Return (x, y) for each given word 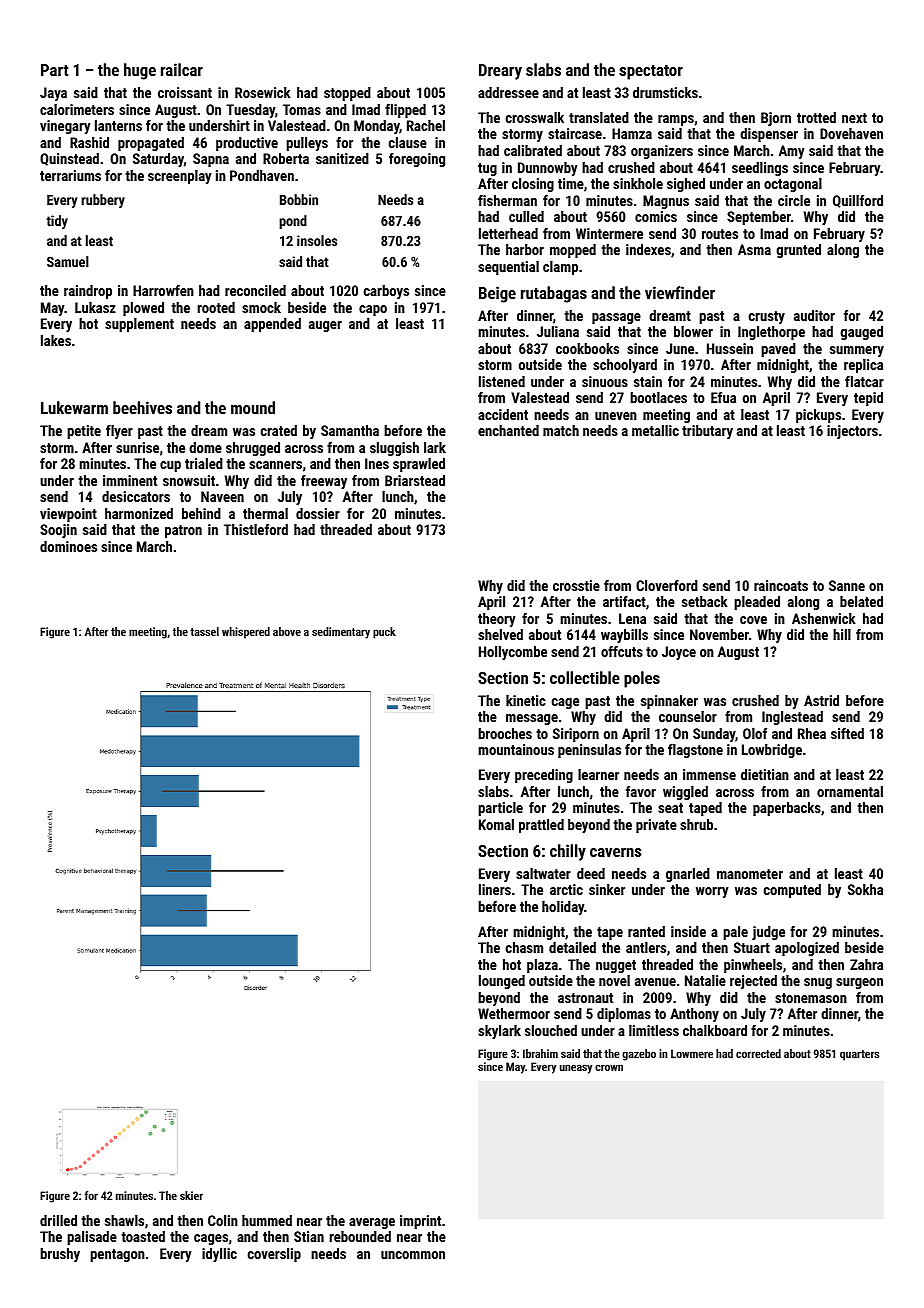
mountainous (516, 749)
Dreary (500, 72)
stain (648, 381)
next (854, 118)
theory (497, 620)
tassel (204, 631)
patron (183, 531)
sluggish (394, 449)
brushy (60, 1255)
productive (247, 144)
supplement (139, 325)
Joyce (679, 653)
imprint (420, 1222)
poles (642, 679)
